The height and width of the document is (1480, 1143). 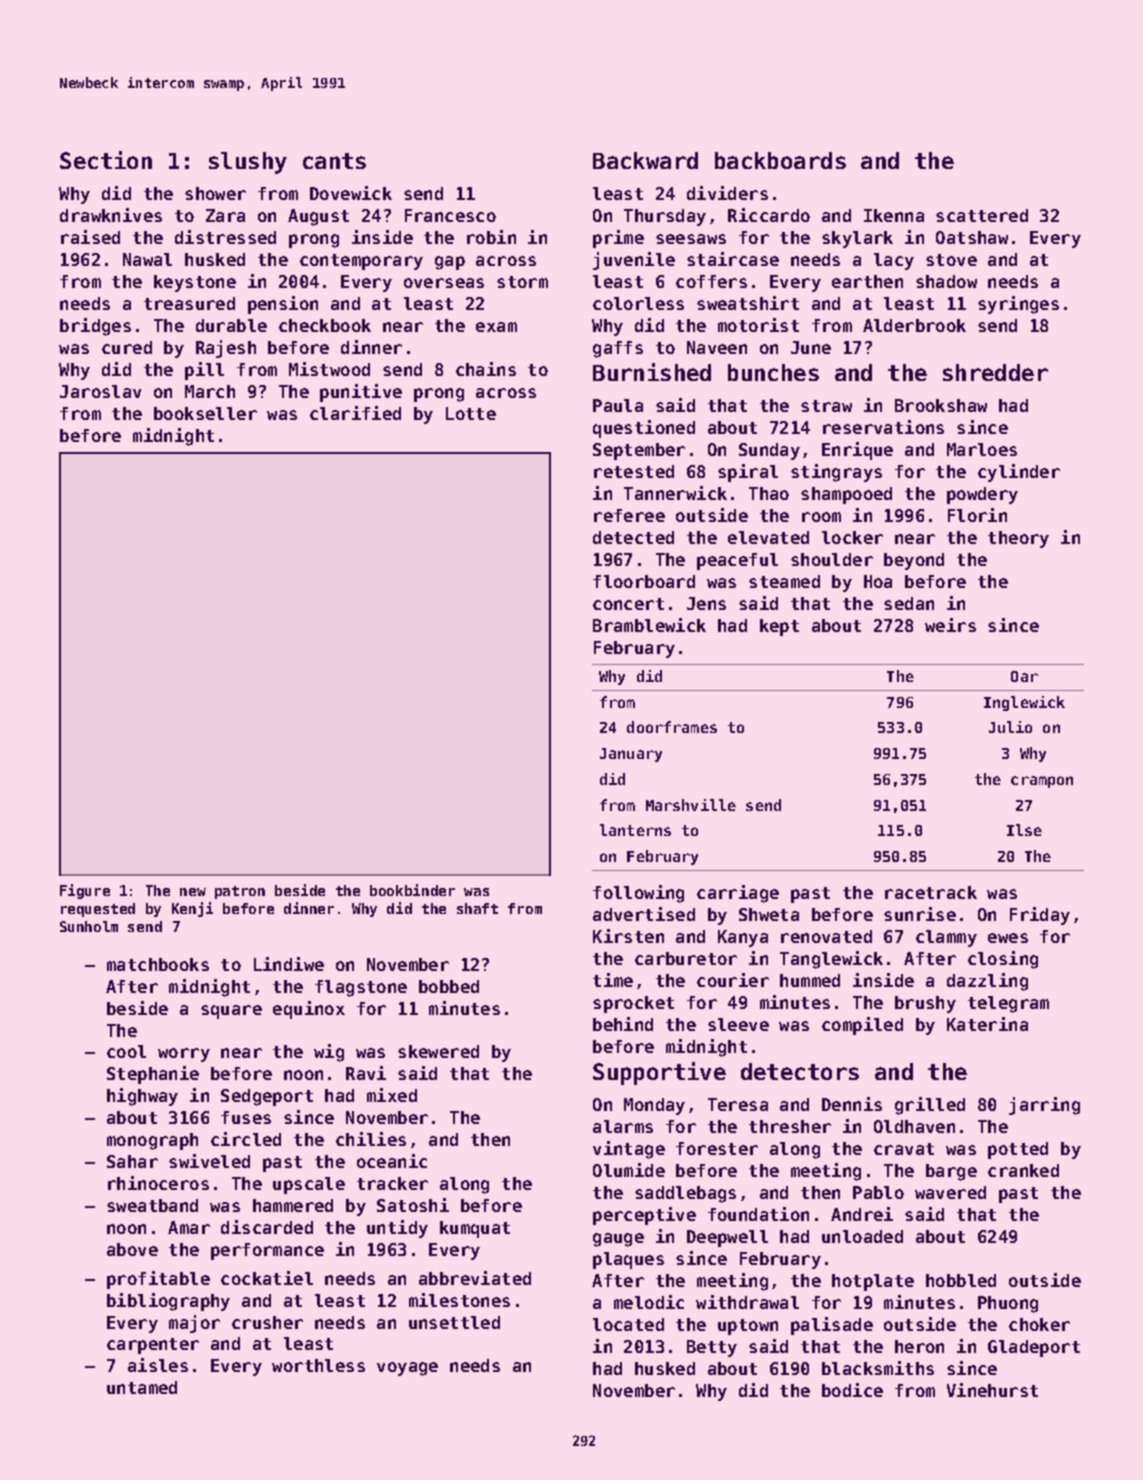 I want to click on scattered, so click(x=982, y=215).
